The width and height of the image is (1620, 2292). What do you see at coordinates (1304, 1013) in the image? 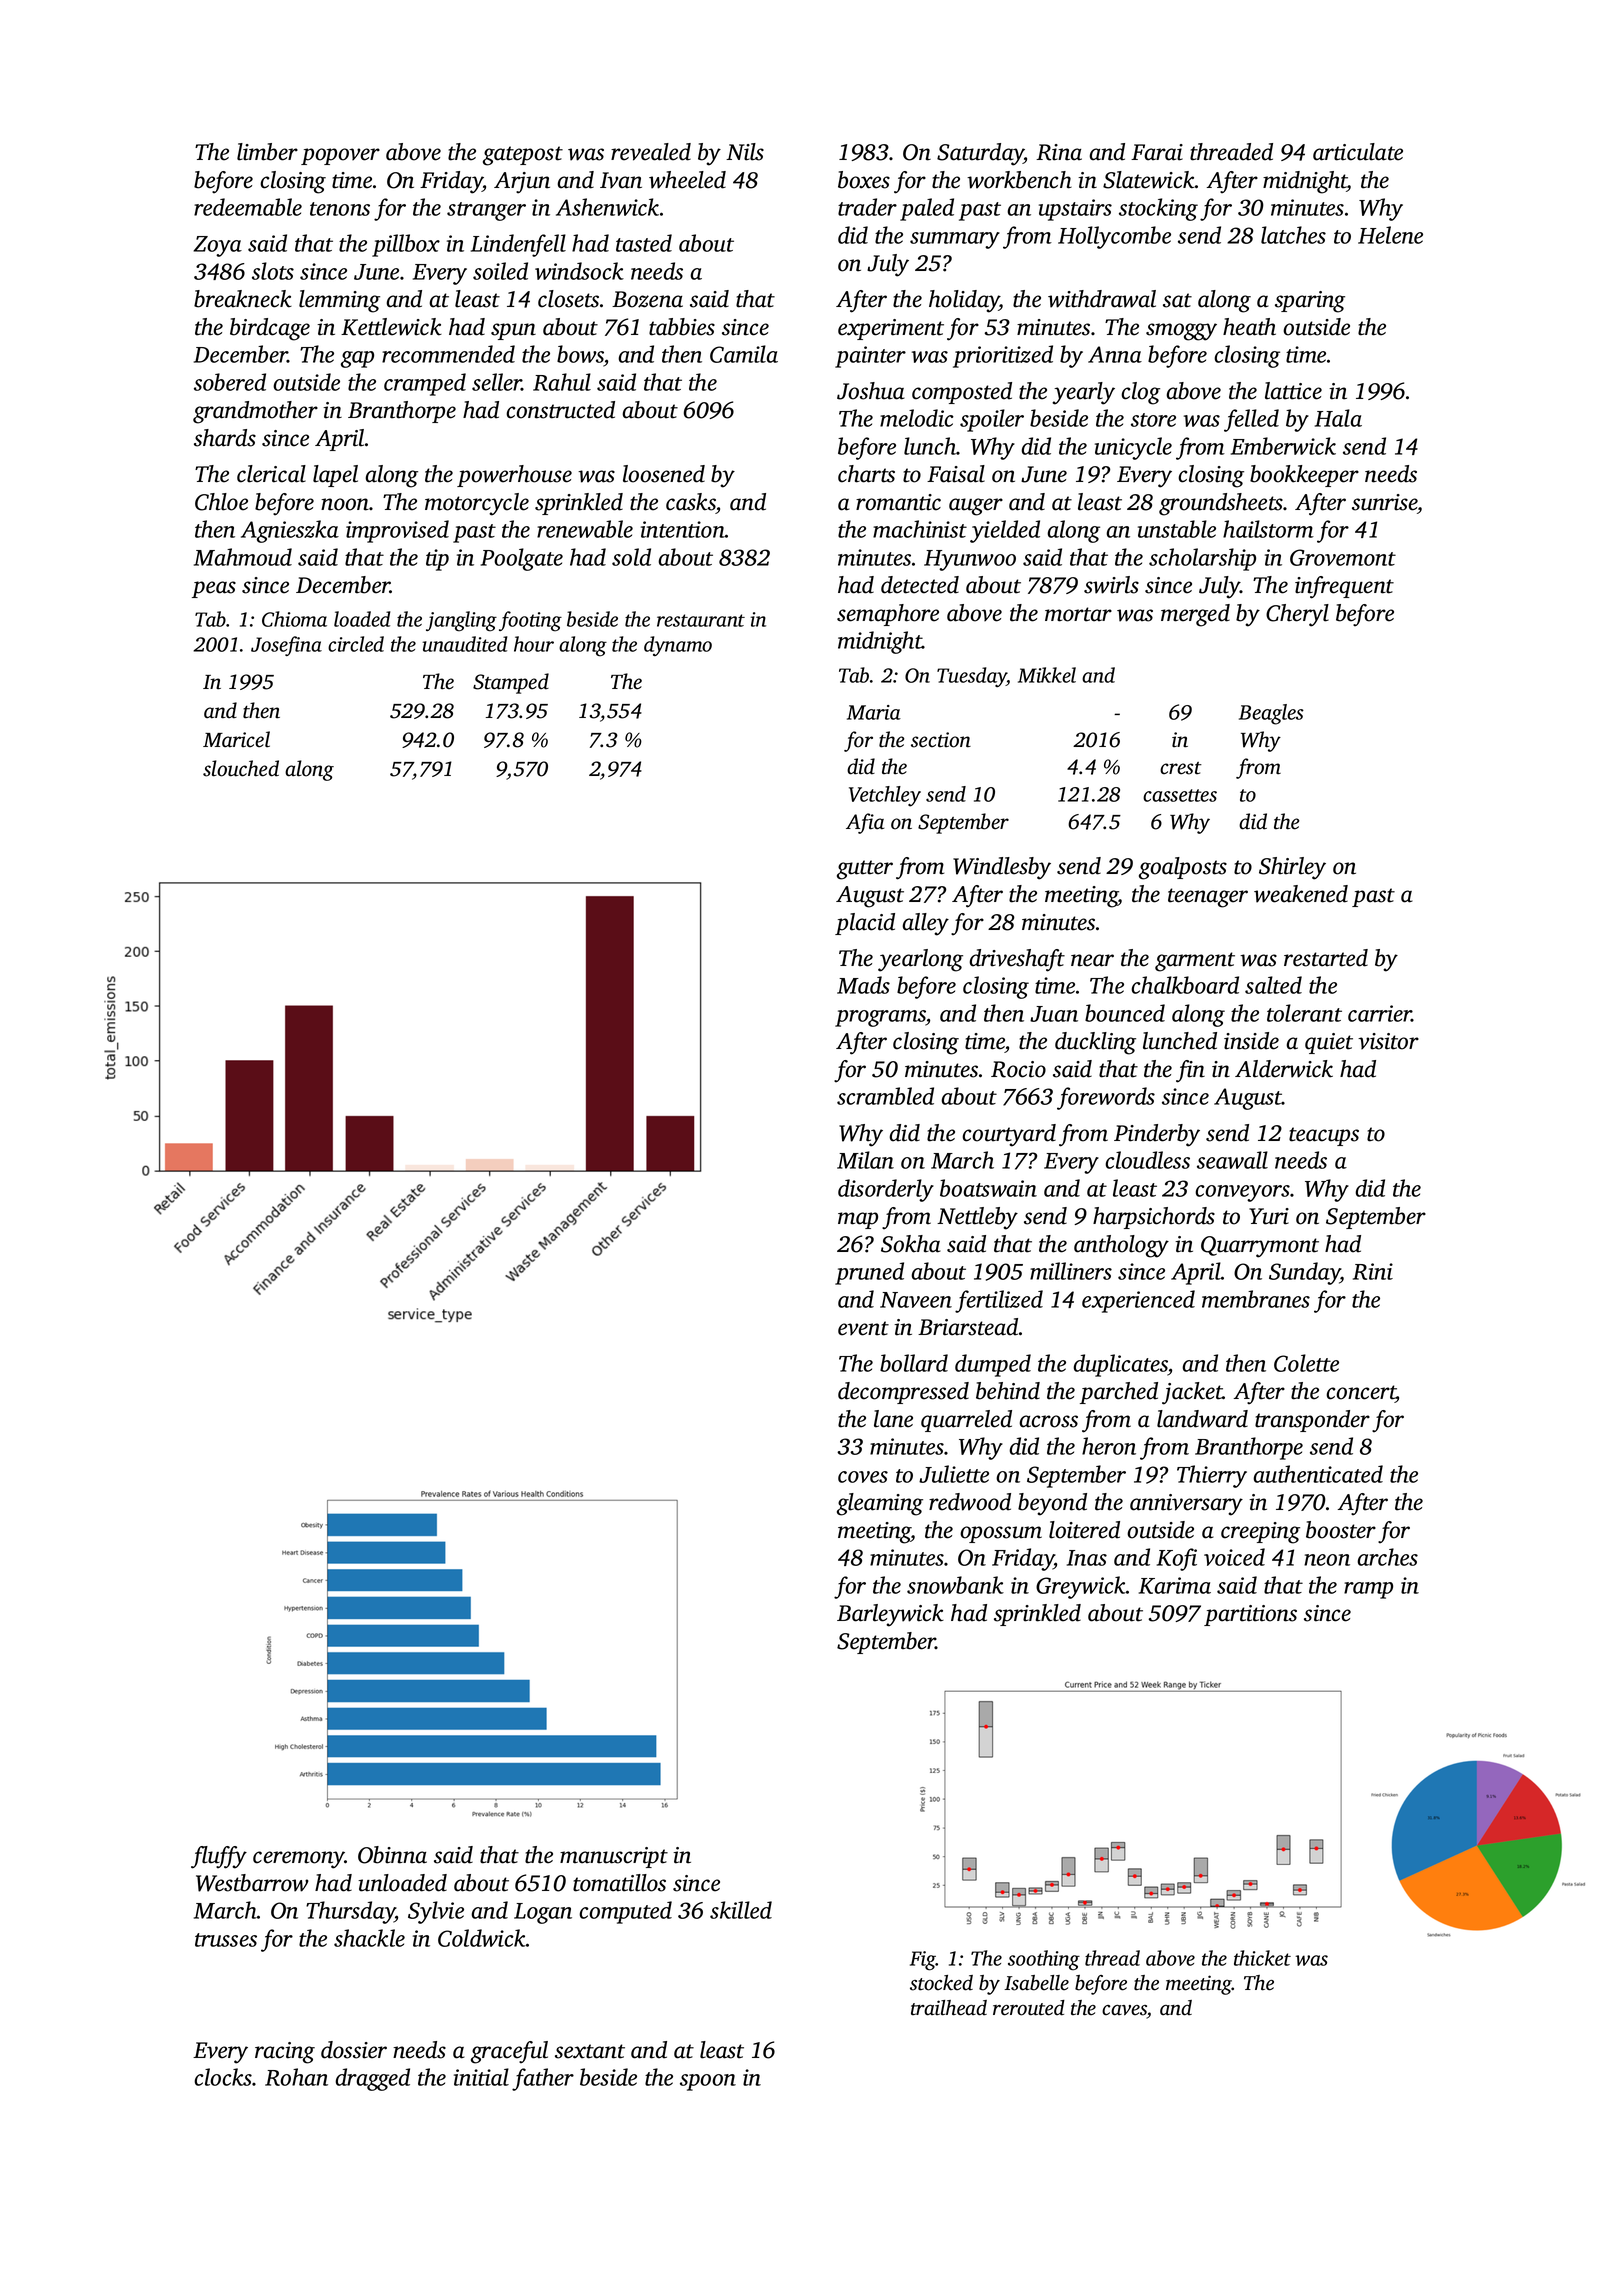
I see `tolerant` at bounding box center [1304, 1013].
